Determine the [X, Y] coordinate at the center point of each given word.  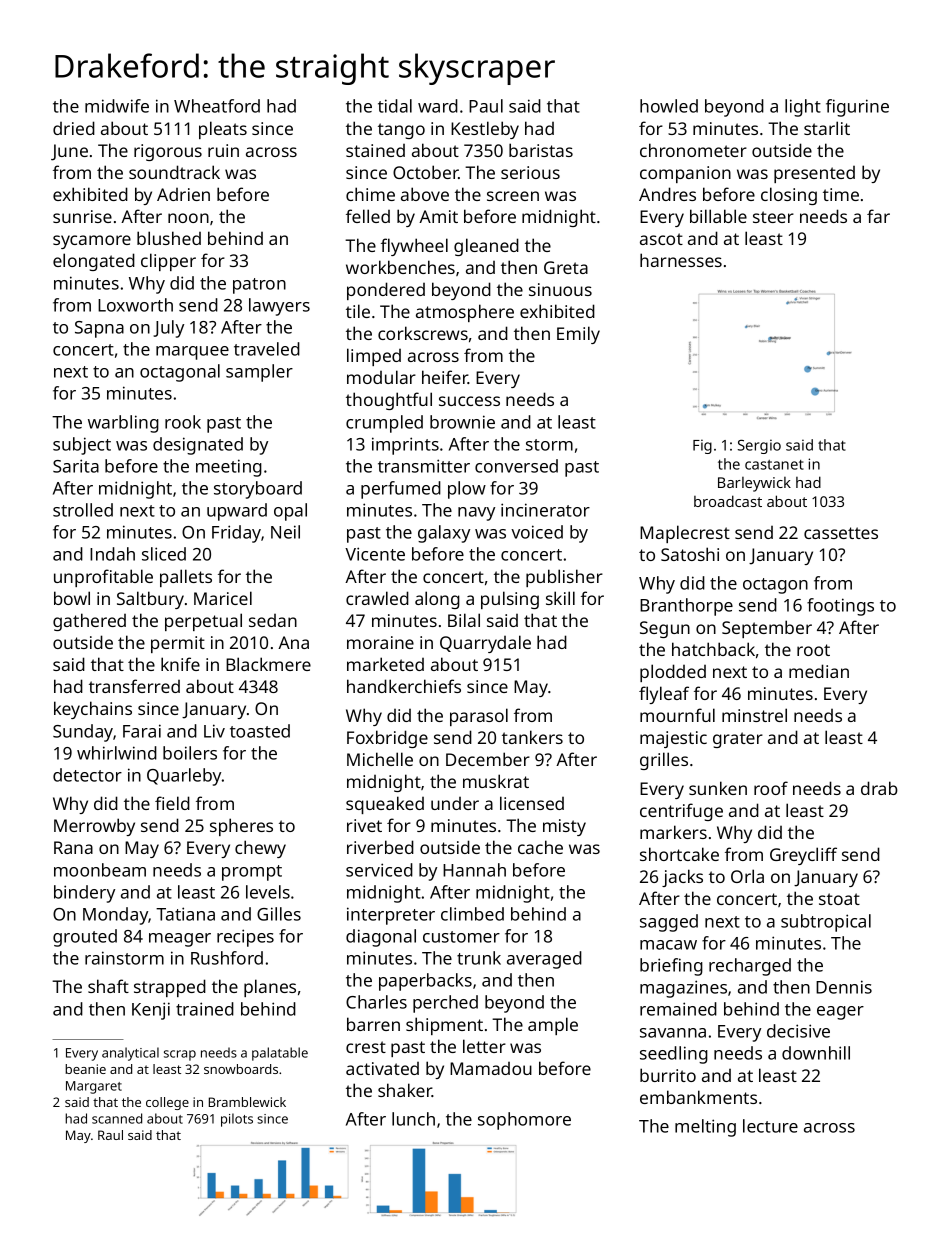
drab [879, 788]
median [819, 671]
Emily [578, 335]
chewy [260, 849]
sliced [164, 554]
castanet [774, 465]
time [841, 194]
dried [74, 128]
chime [370, 194]
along [437, 600]
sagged [669, 923]
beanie [85, 1069]
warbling [123, 424]
